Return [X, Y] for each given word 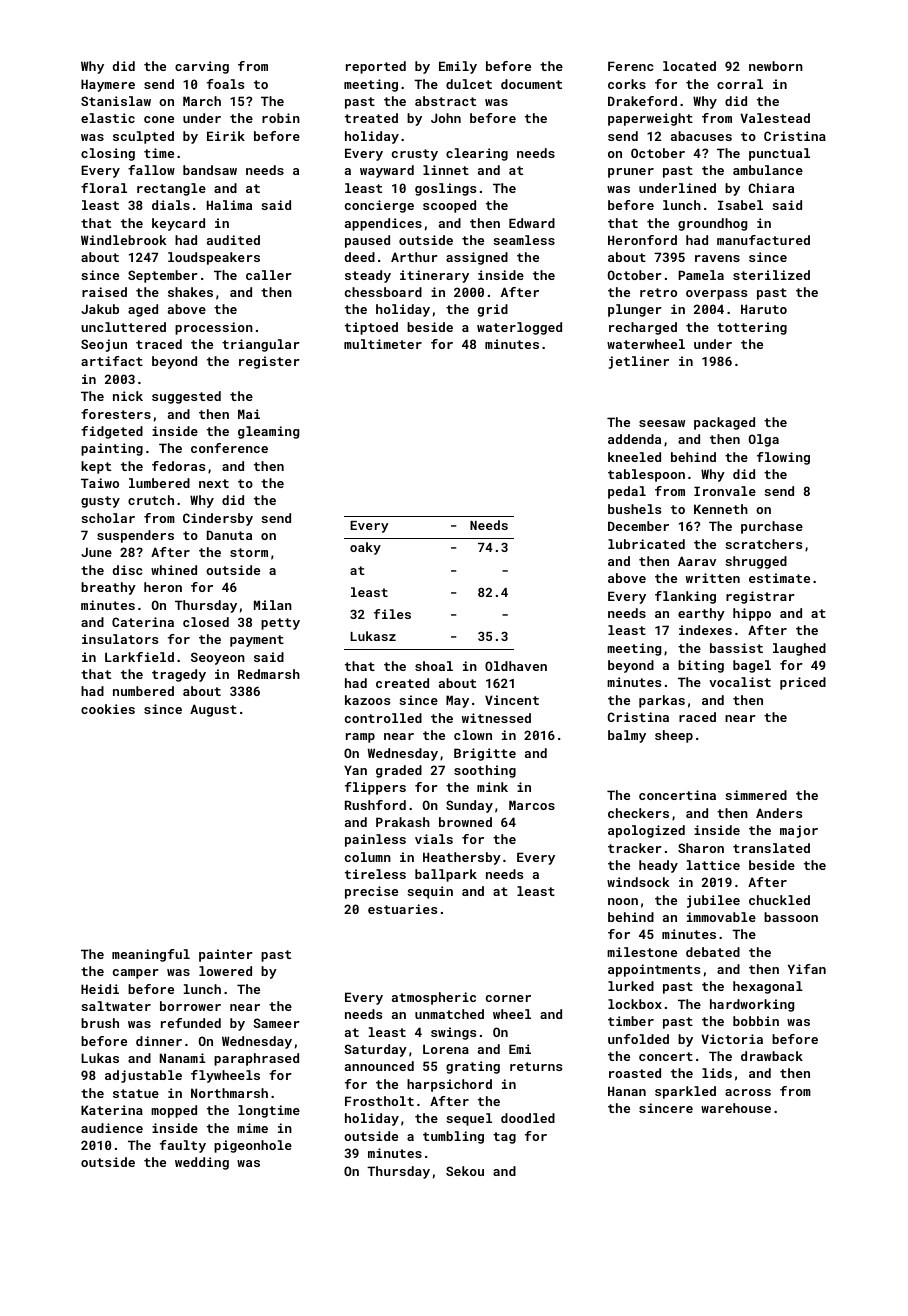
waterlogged [519, 328]
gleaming [268, 432]
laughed [799, 649]
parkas [662, 701]
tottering [752, 328]
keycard [178, 224]
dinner [159, 1041]
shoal [434, 666]
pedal [627, 492]
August [213, 710]
